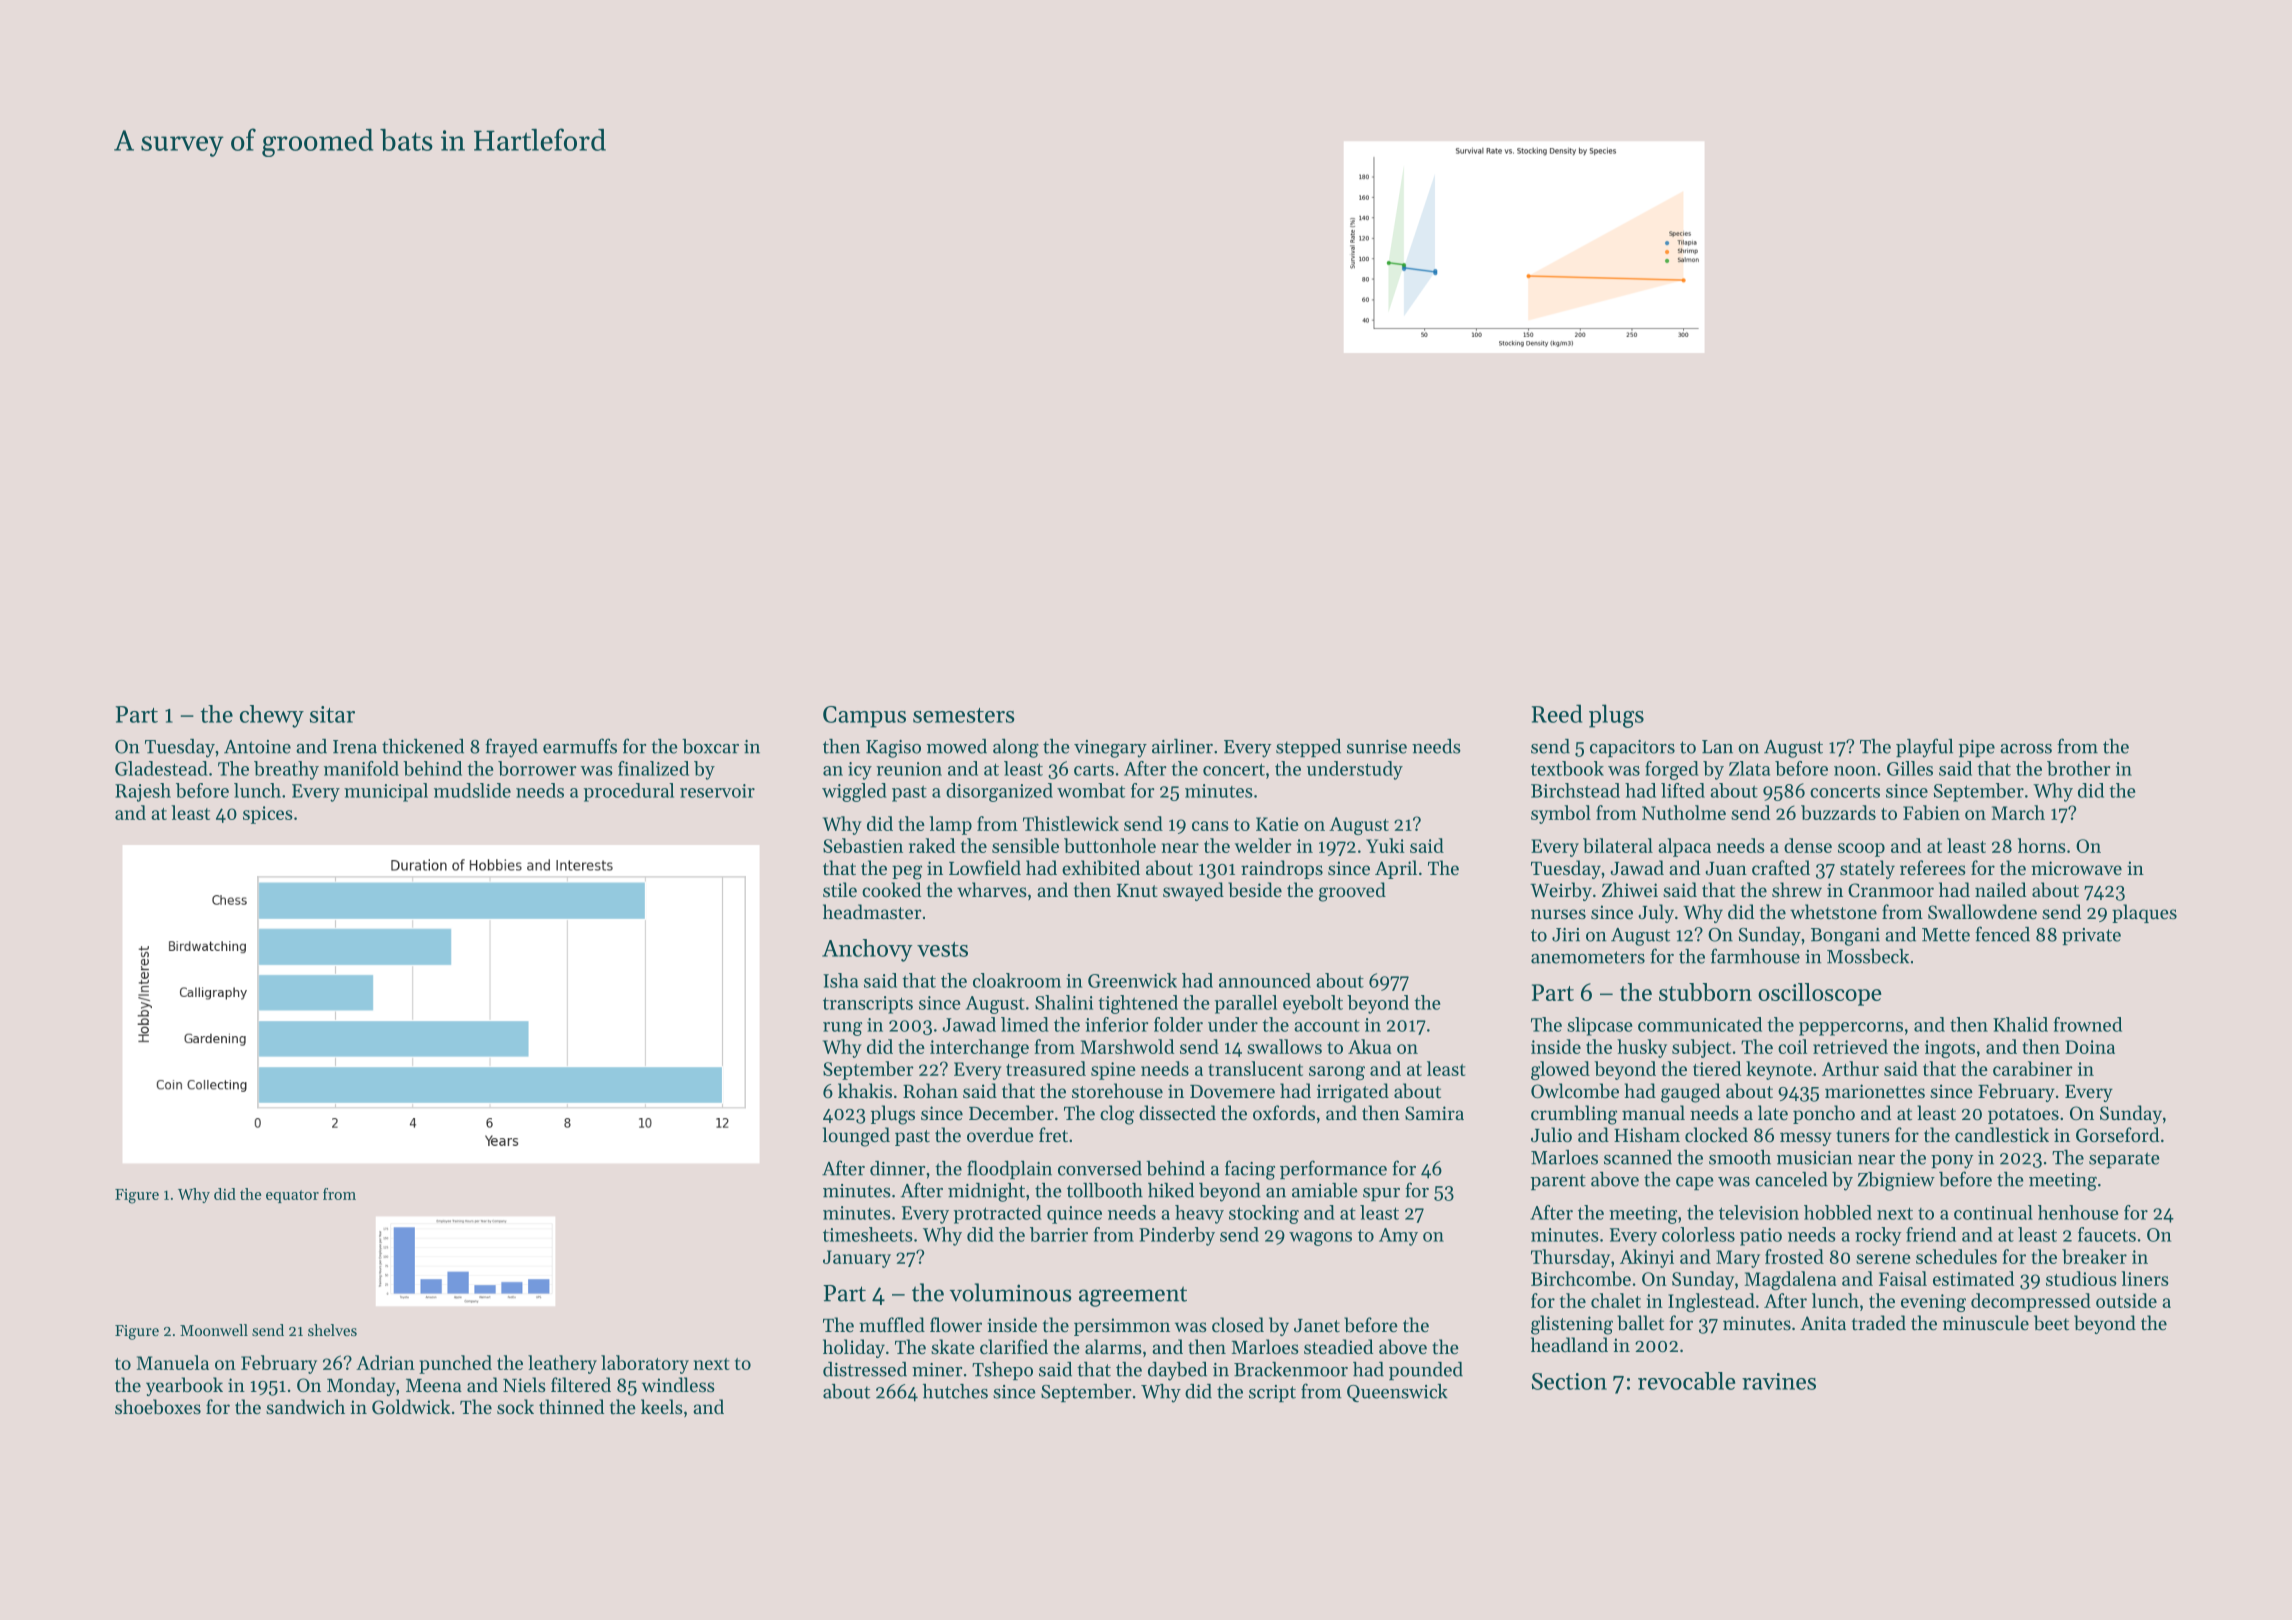  I want to click on Shalini, so click(1064, 1002).
